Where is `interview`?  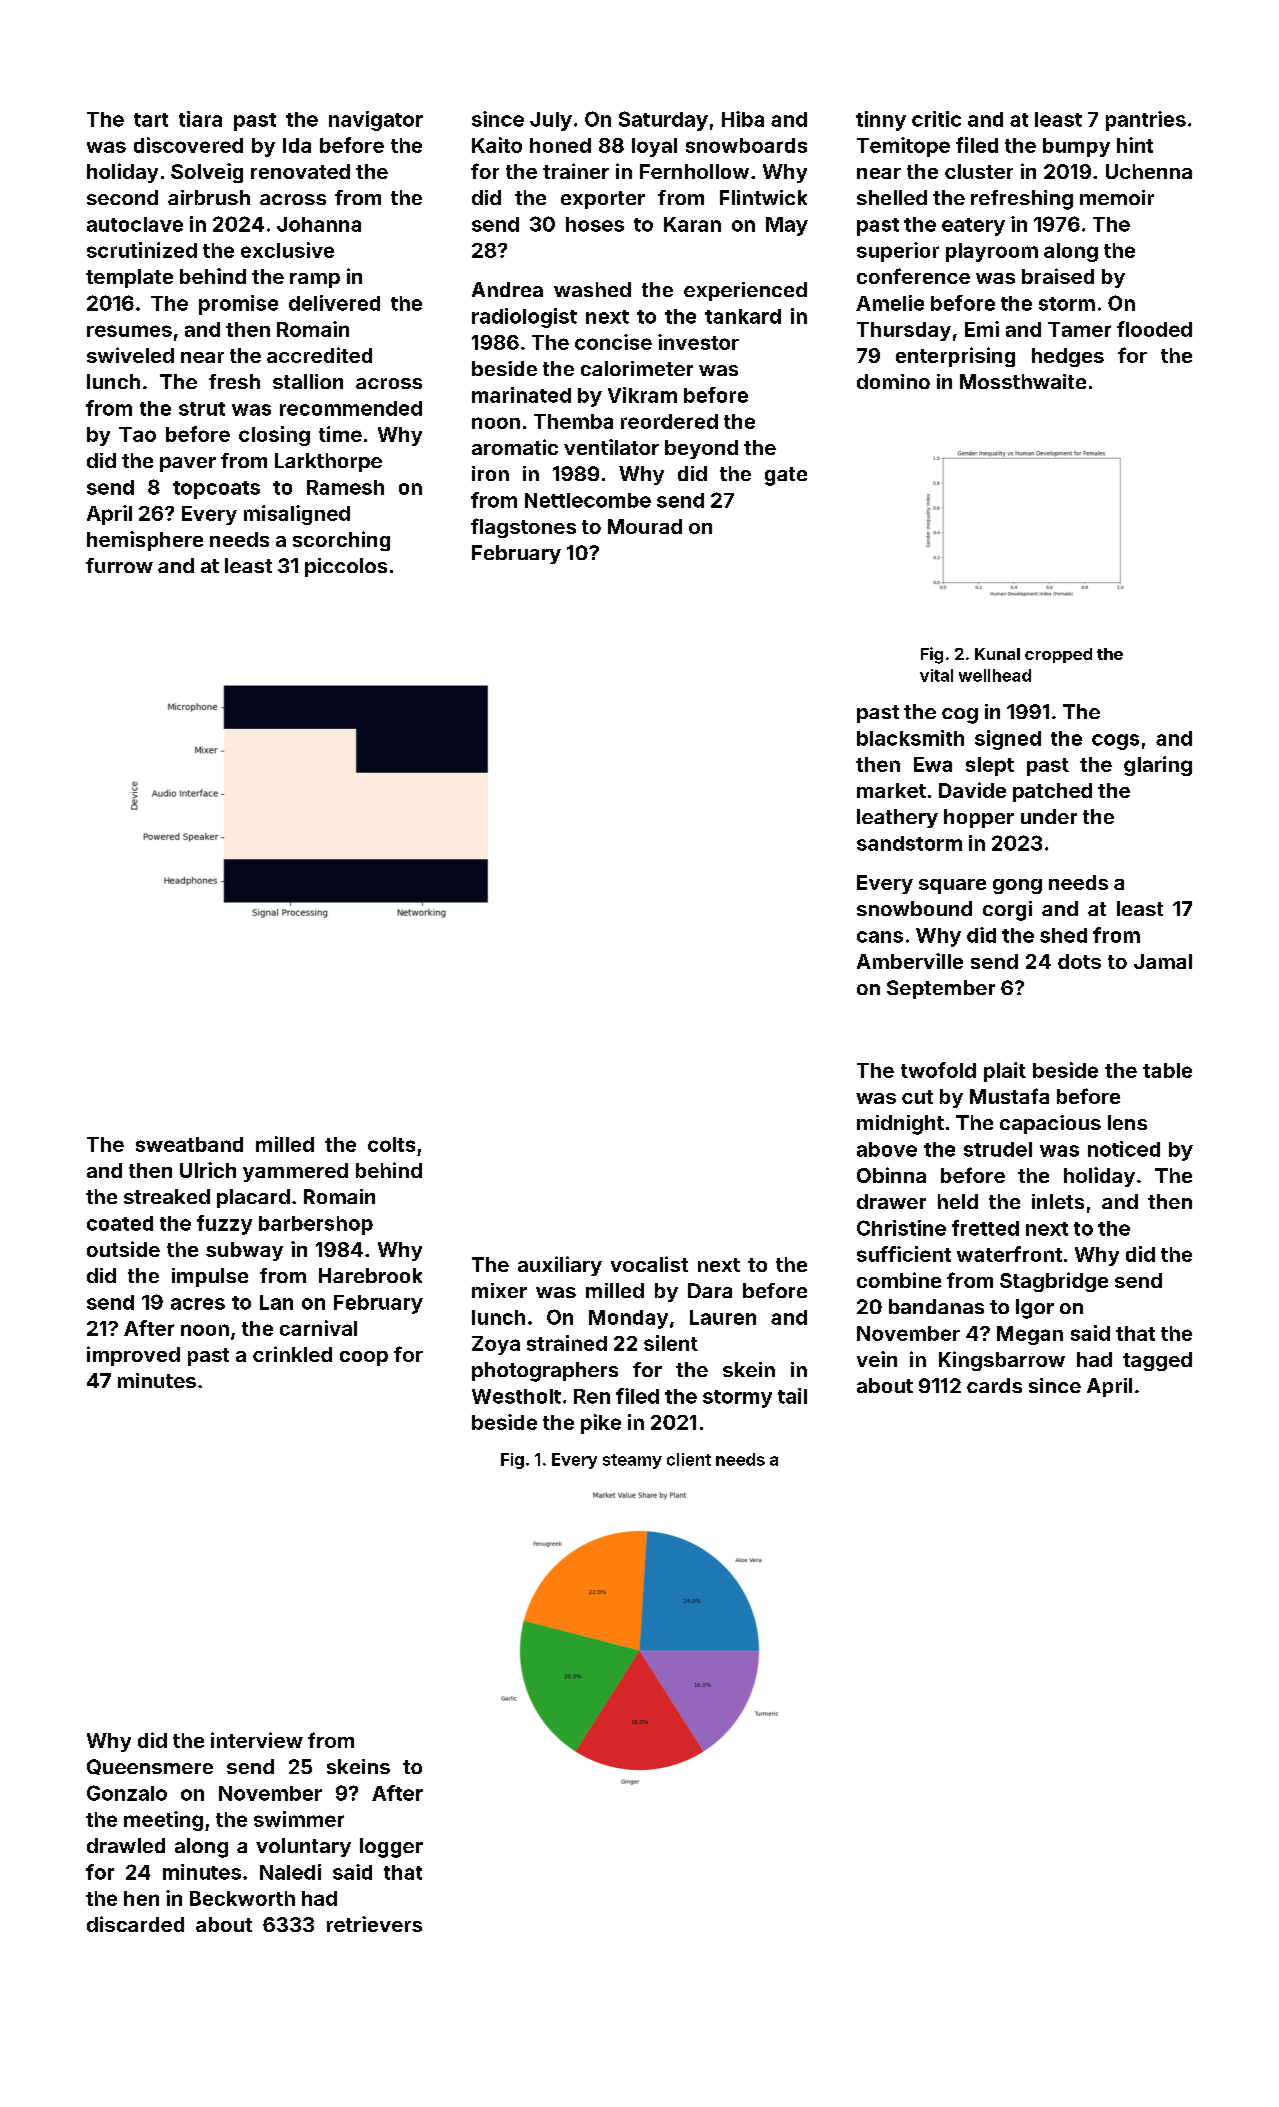 interview is located at coordinates (257, 1740).
